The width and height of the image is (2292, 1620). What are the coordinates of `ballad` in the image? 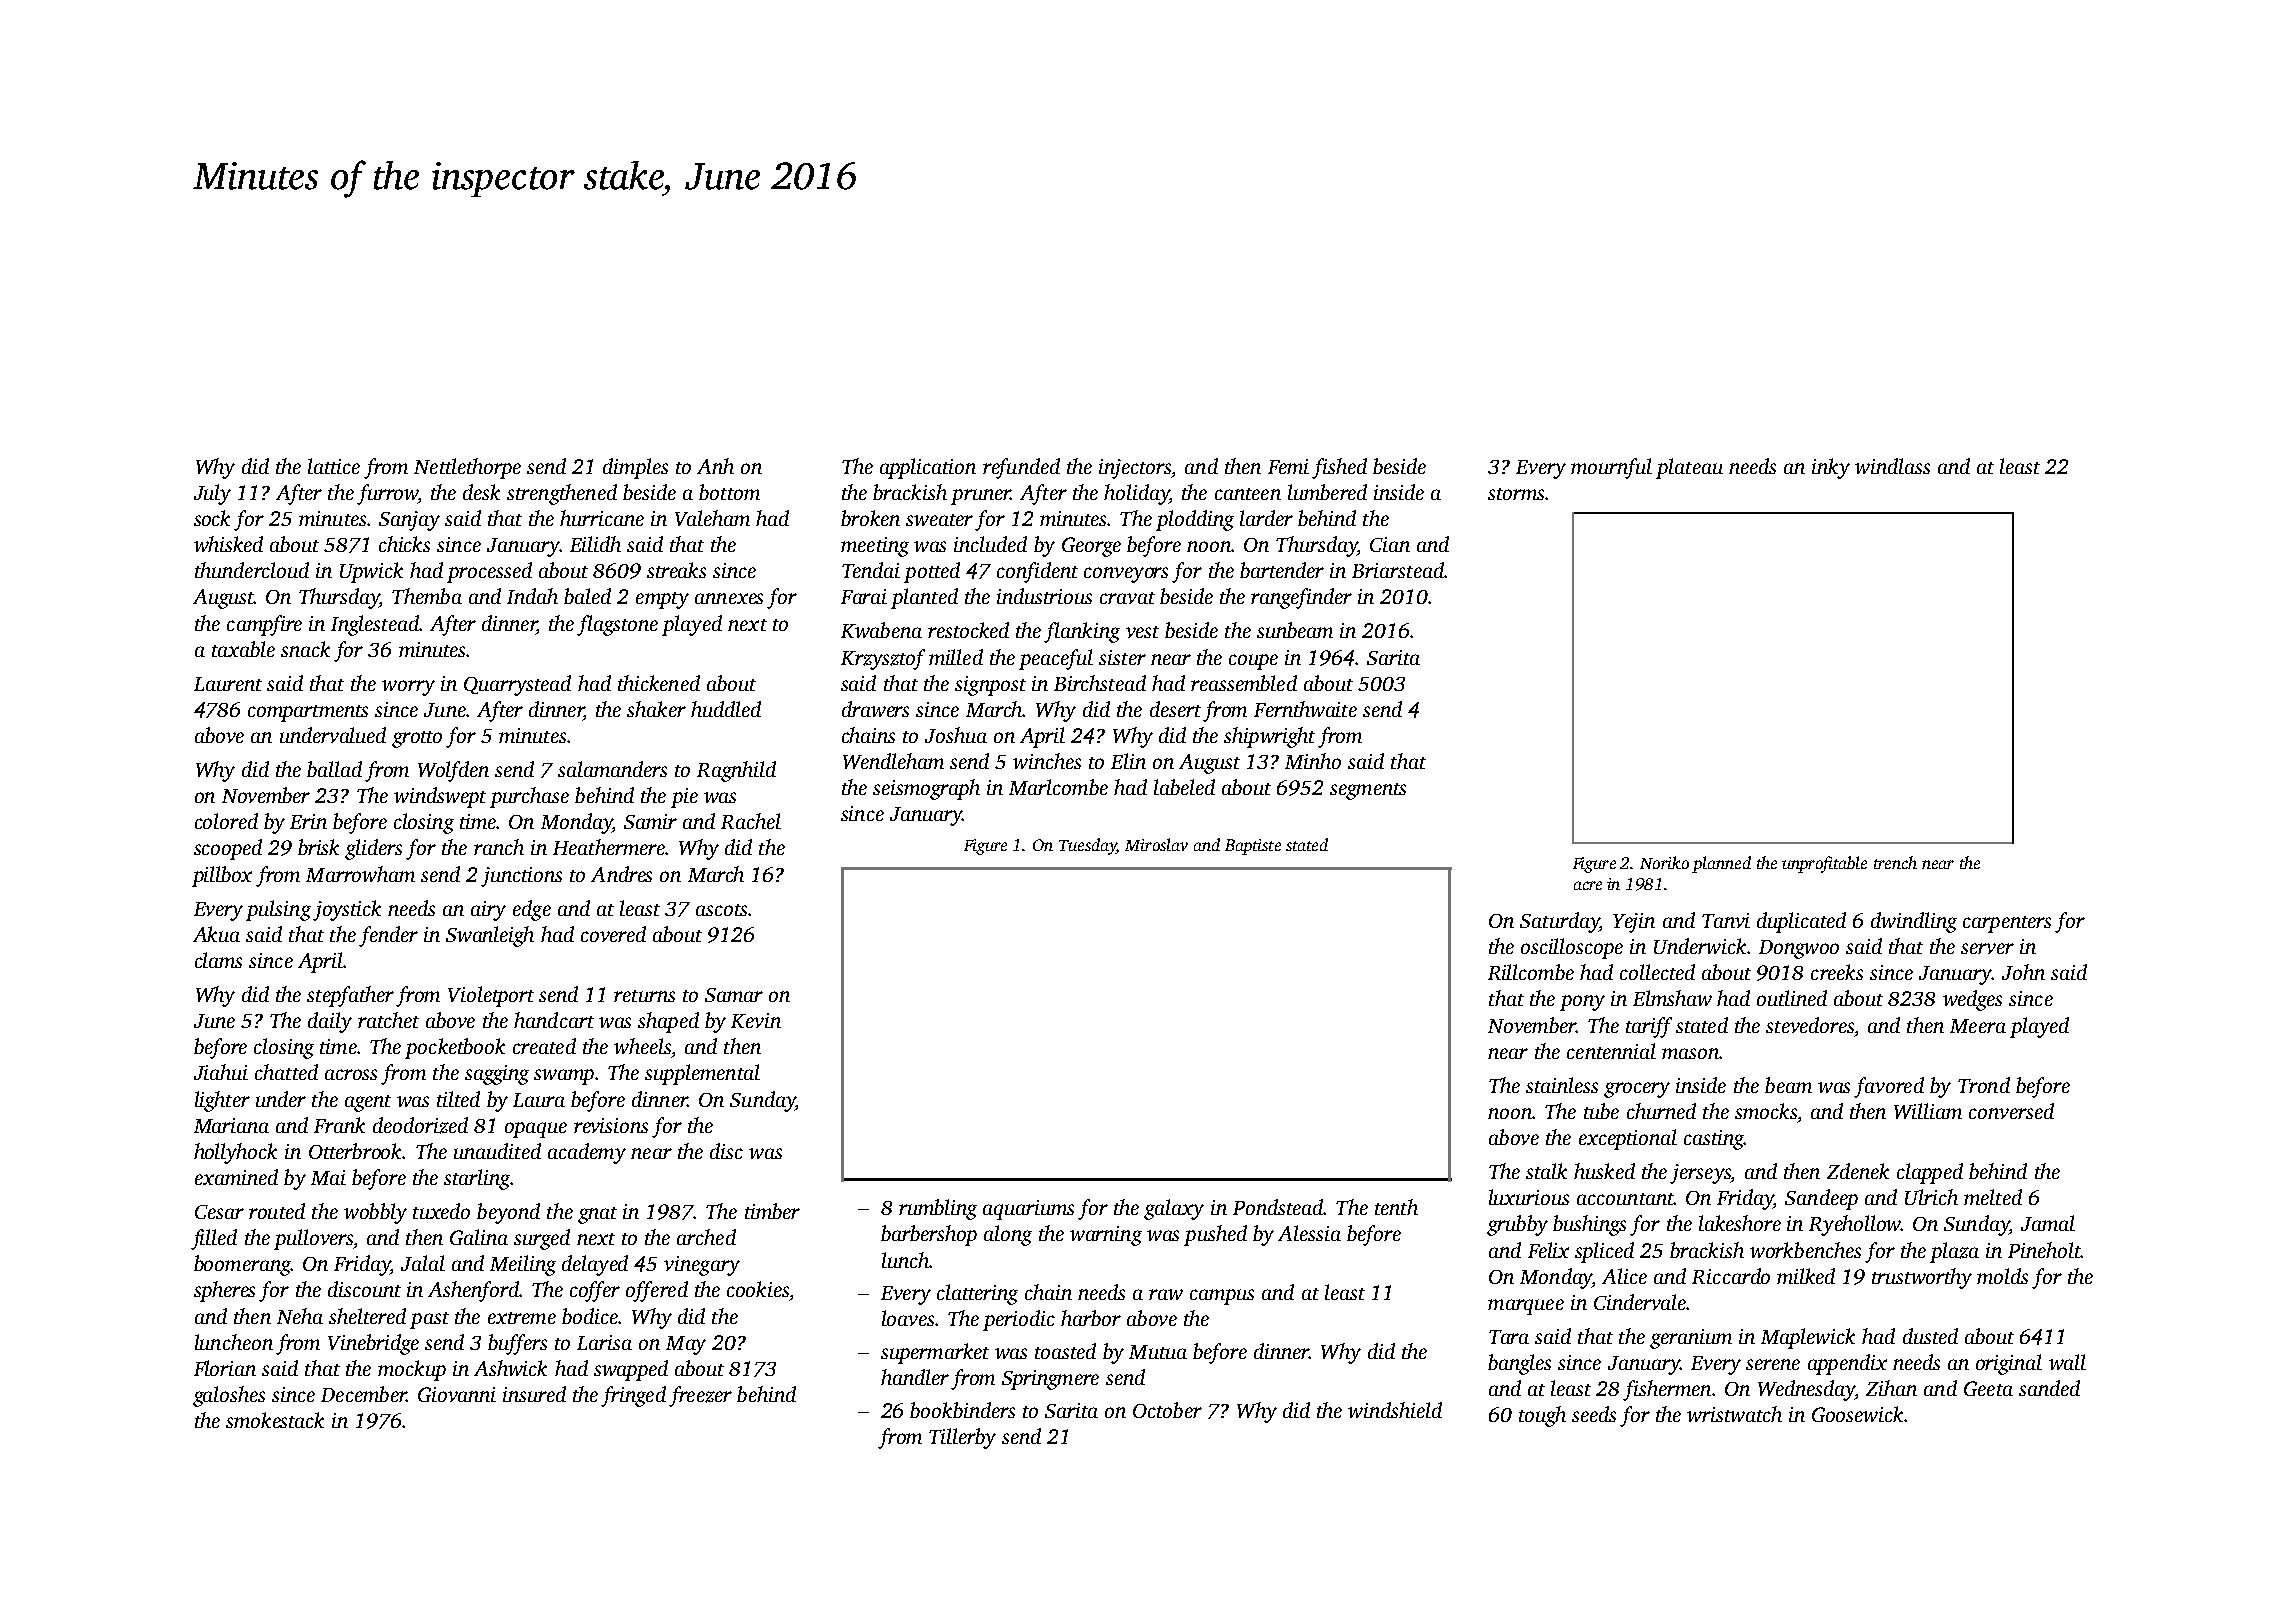 It's located at (334, 769).
